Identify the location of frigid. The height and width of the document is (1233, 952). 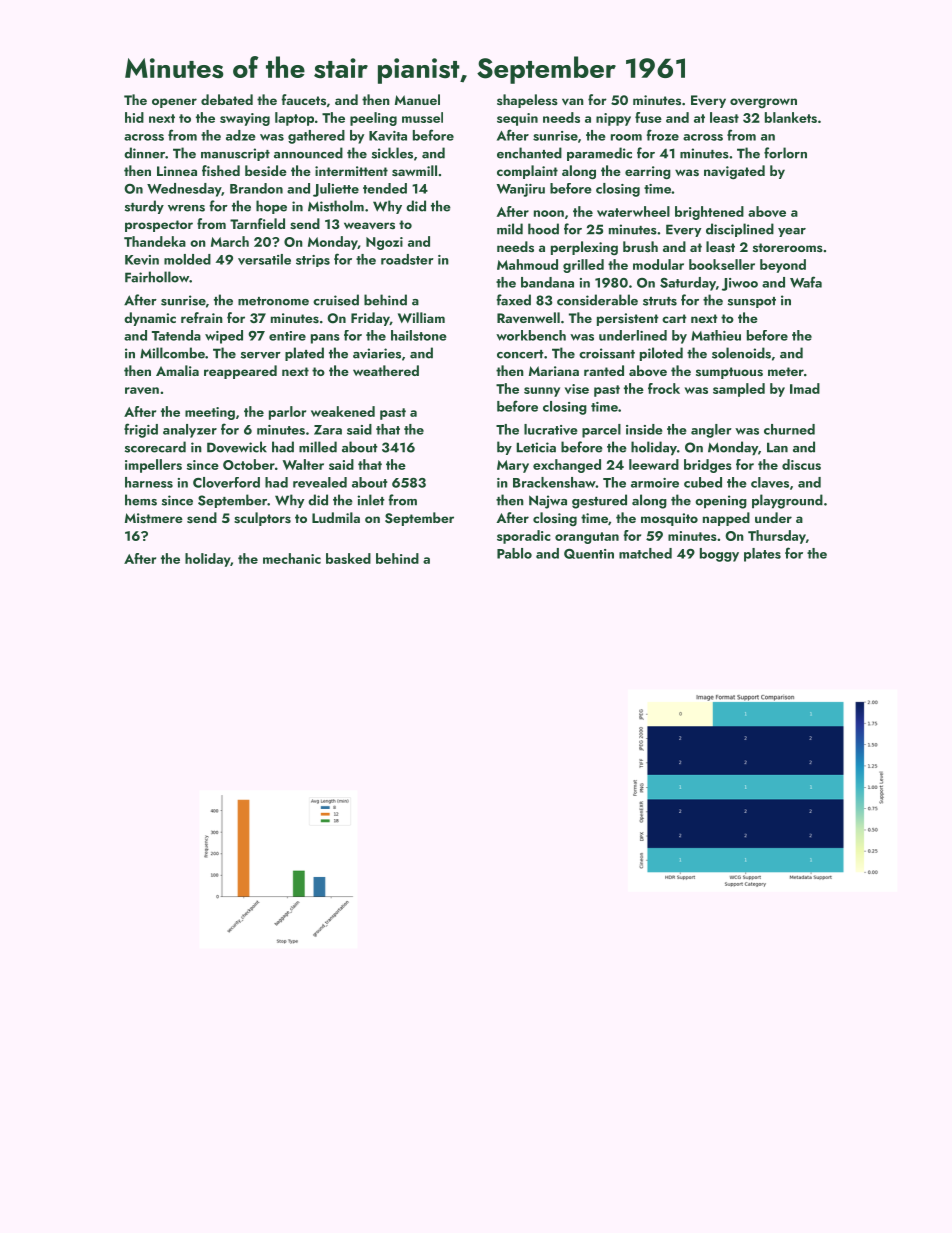
(141, 430).
